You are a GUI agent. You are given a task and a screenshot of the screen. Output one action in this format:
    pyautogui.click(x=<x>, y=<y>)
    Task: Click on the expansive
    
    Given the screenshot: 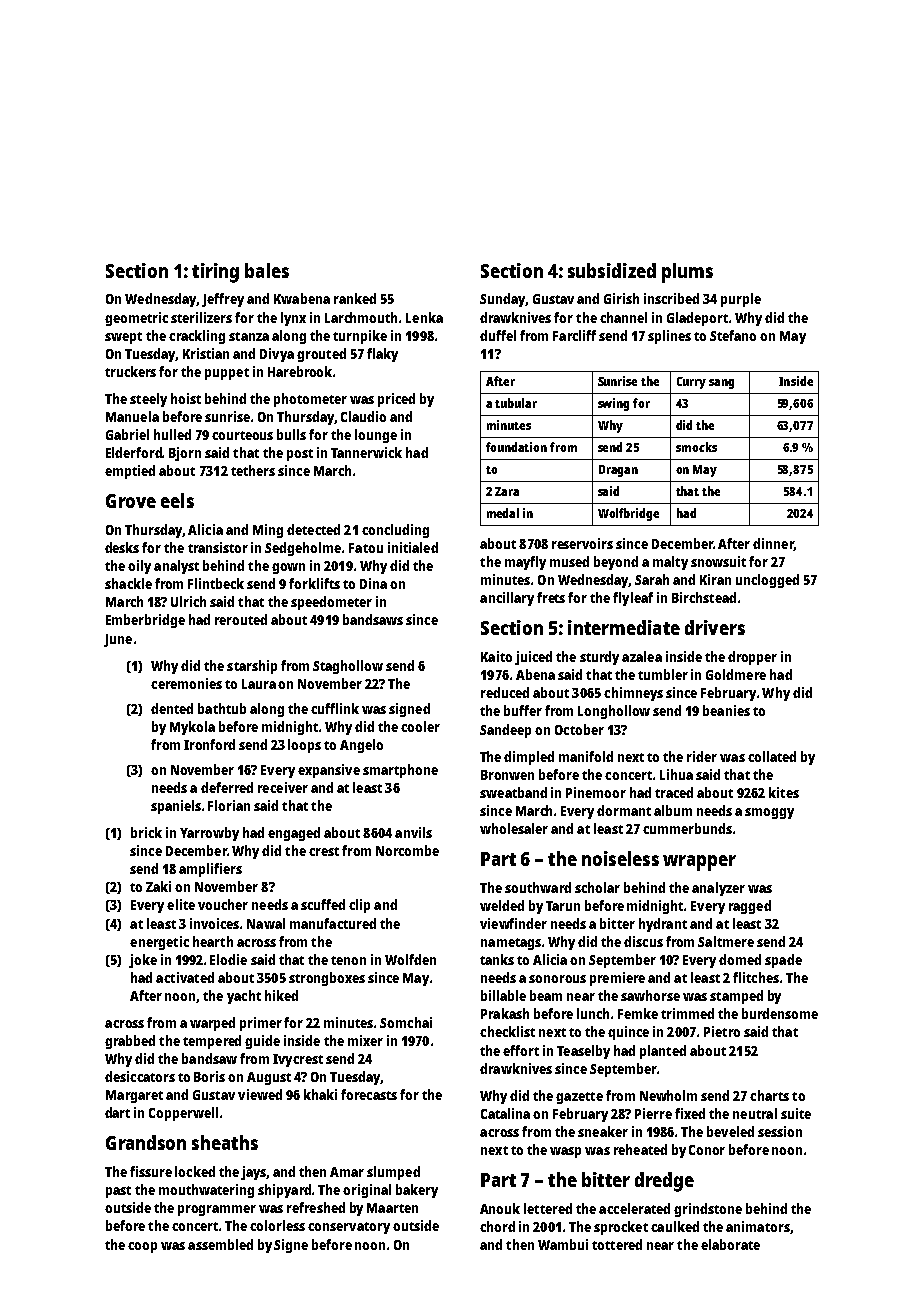 What is the action you would take?
    pyautogui.click(x=329, y=771)
